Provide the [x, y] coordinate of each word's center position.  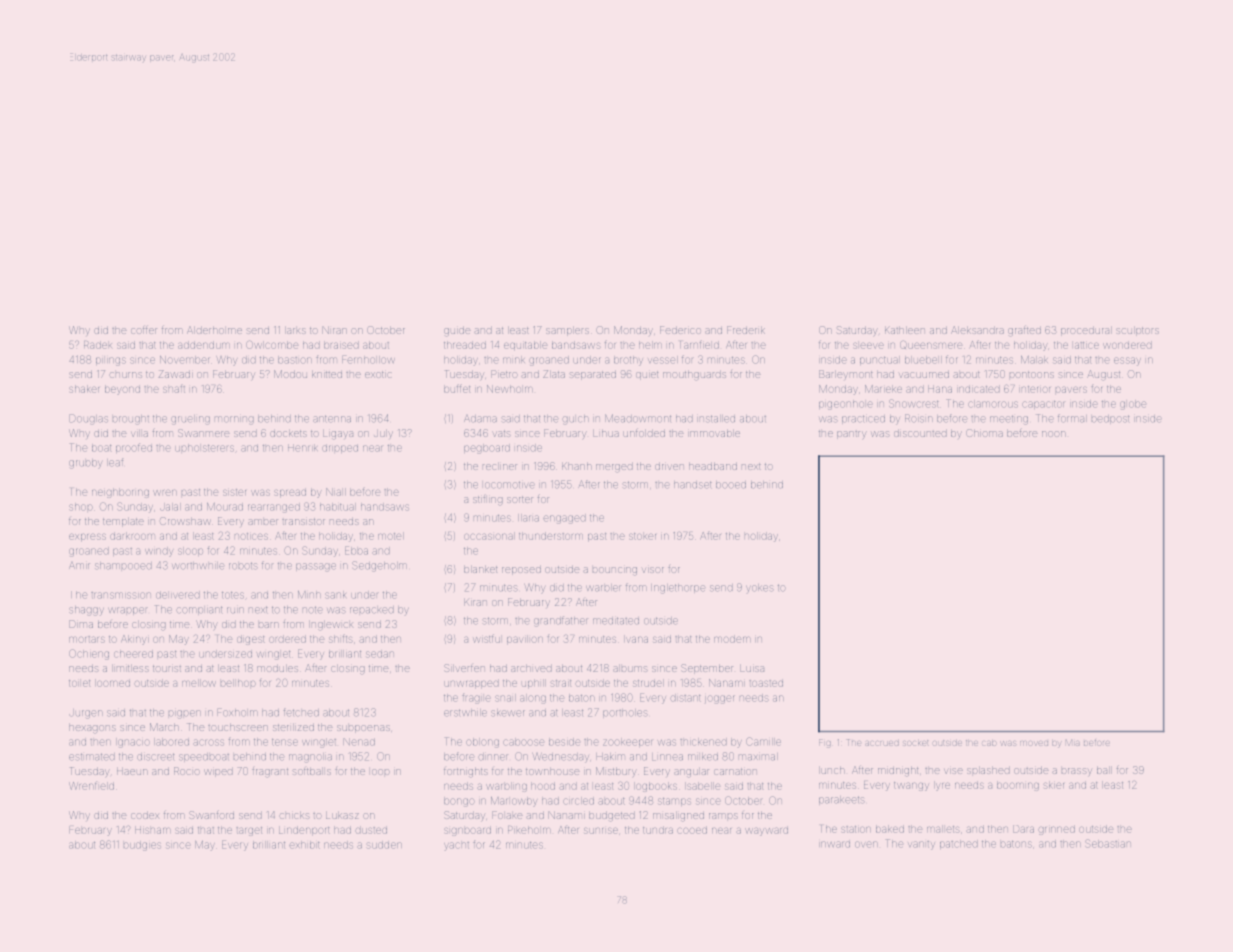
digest [251, 640]
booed [731, 484]
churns [126, 375]
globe [1133, 405]
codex [145, 815]
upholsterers [204, 448]
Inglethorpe [678, 588]
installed [716, 418]
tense [285, 742]
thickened [703, 742]
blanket [480, 569]
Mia [1073, 743]
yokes [760, 588]
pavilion [525, 639]
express [87, 537]
